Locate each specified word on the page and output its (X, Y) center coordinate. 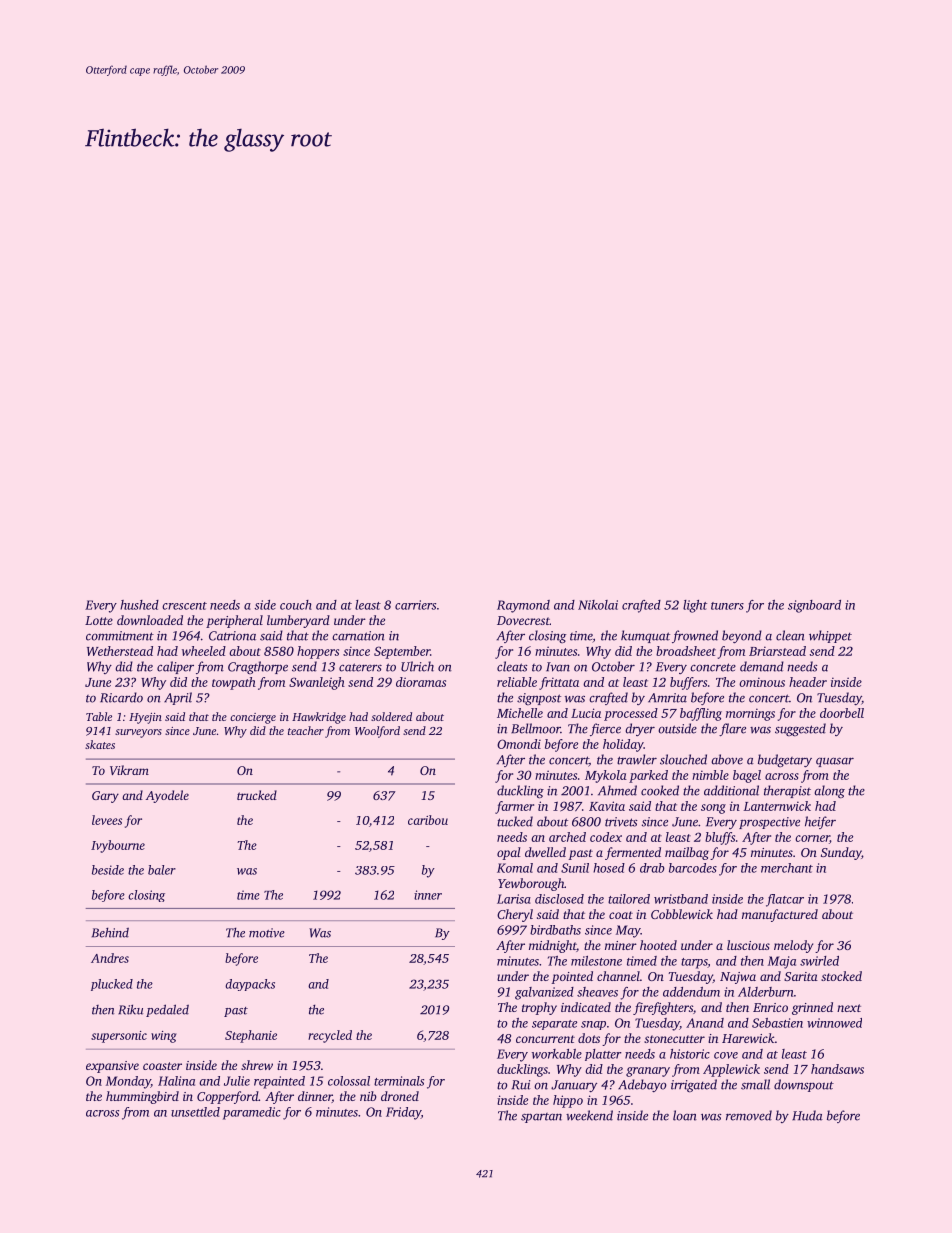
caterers (360, 667)
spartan (541, 1118)
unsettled (195, 1112)
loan (685, 1115)
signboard (814, 606)
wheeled (204, 651)
